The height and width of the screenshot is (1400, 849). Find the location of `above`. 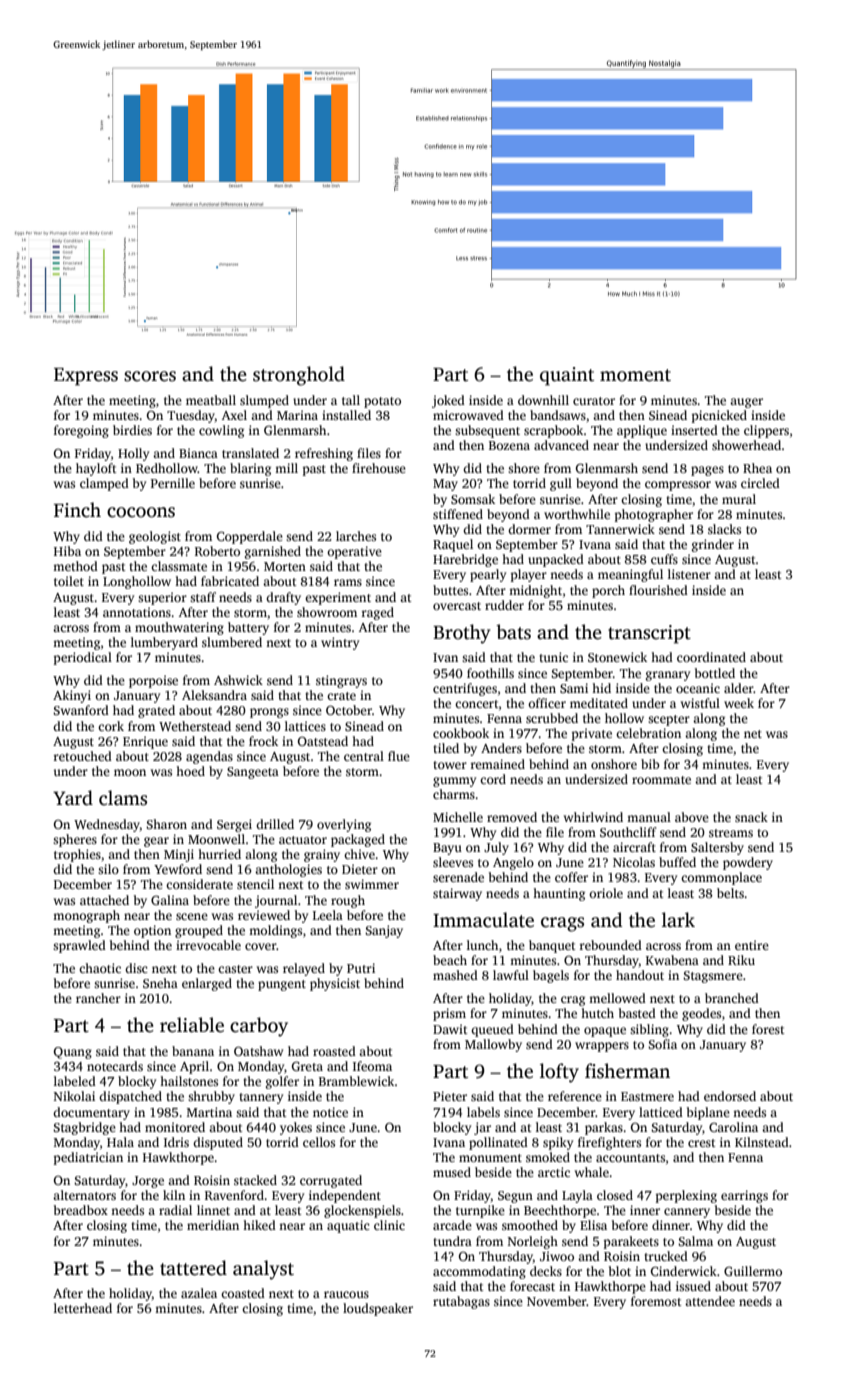

above is located at coordinates (692, 817).
